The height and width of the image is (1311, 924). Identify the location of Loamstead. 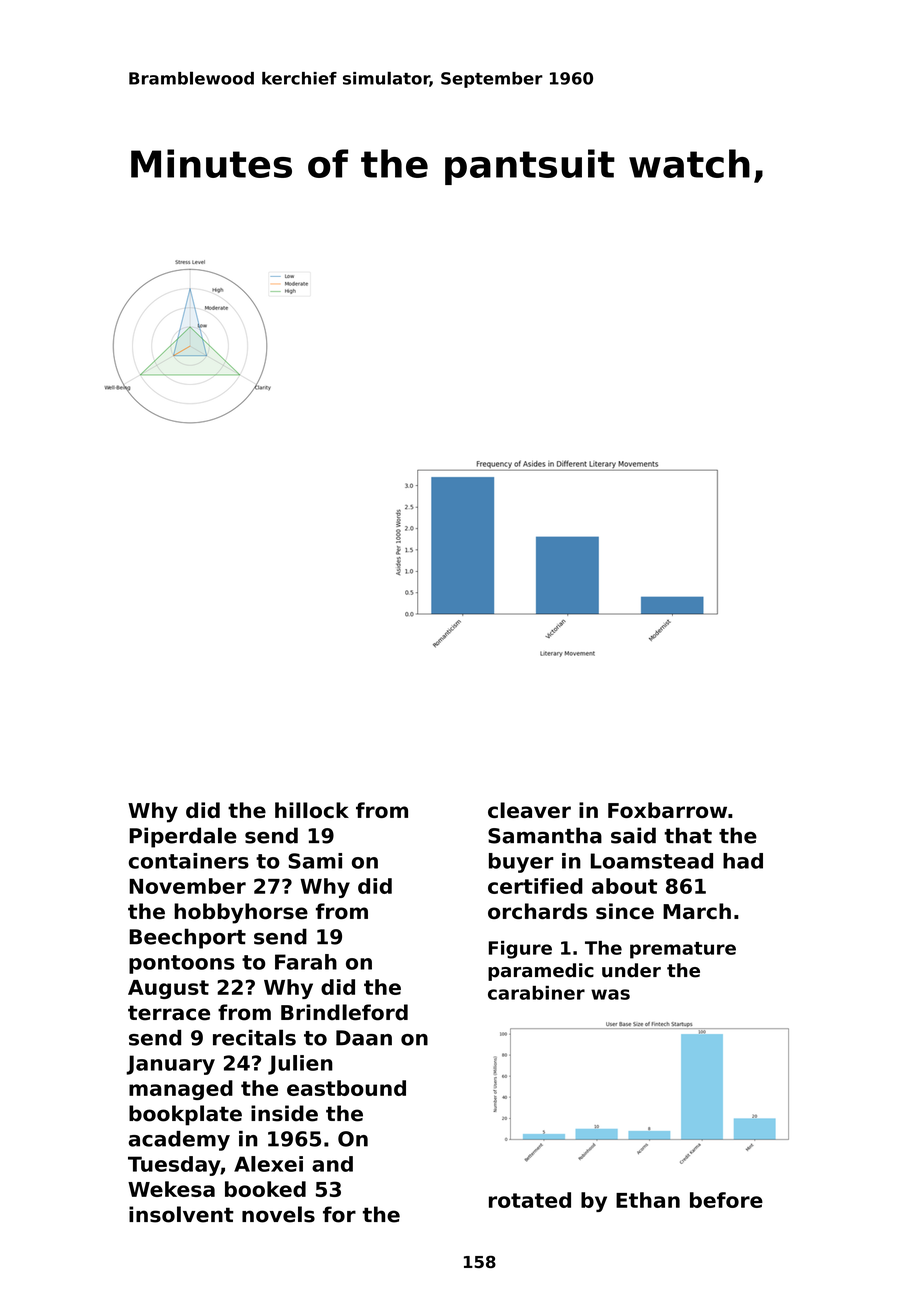
(652, 861).
